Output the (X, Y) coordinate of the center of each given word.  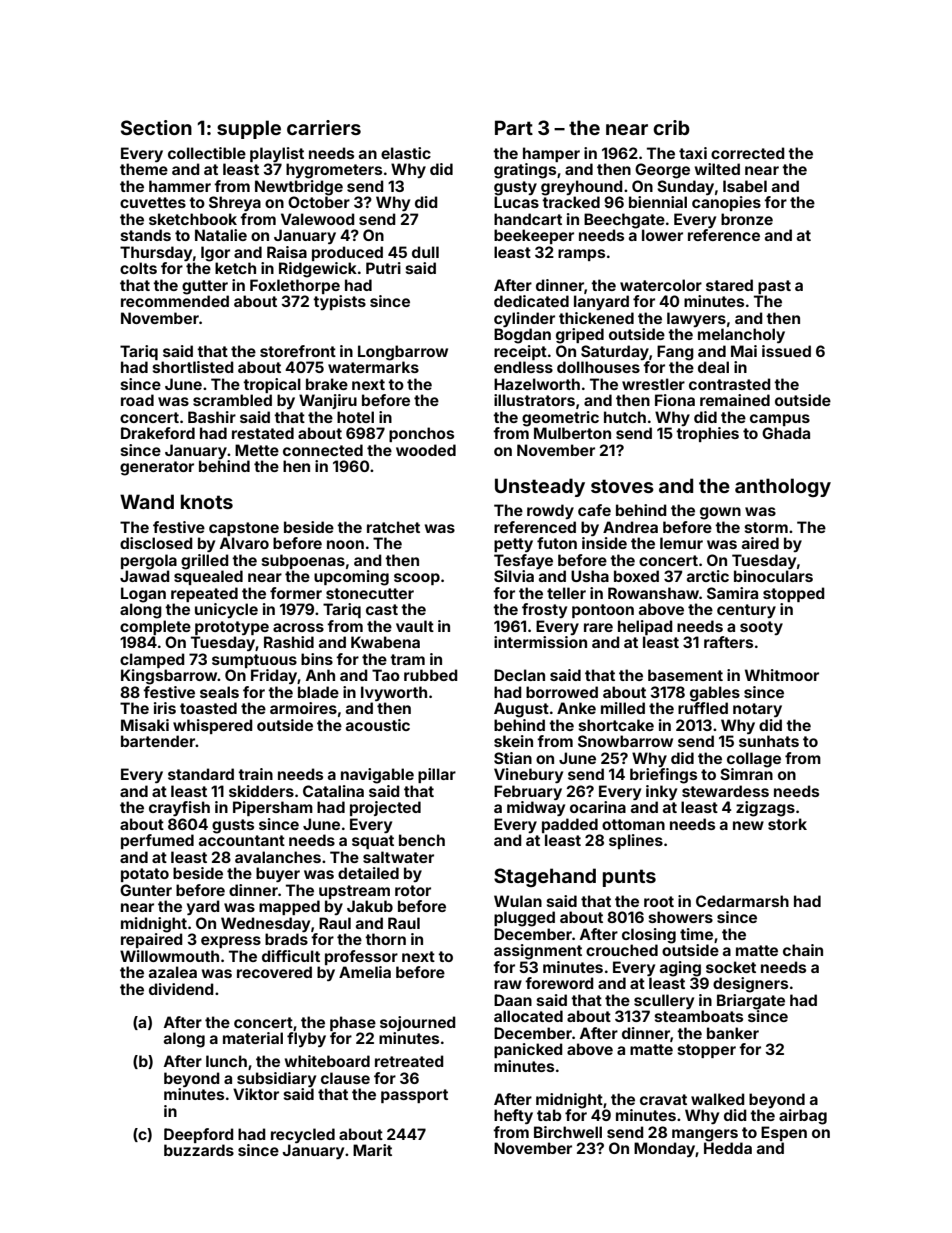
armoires (303, 708)
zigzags (765, 809)
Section (156, 127)
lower (662, 235)
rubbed (431, 675)
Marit (372, 1150)
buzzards (199, 1150)
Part (514, 127)
